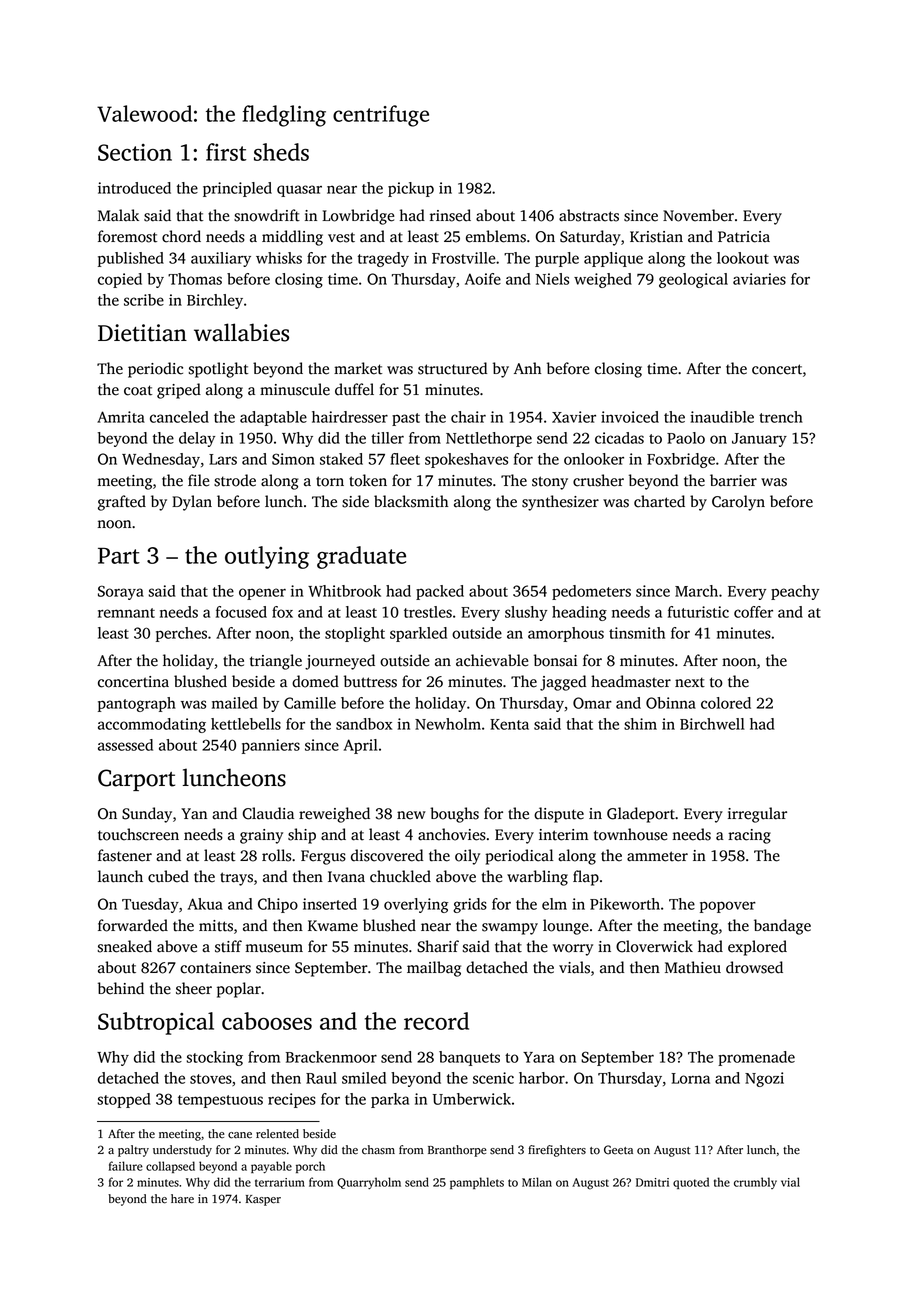 Image resolution: width=924 pixels, height=1308 pixels. I want to click on promenade, so click(756, 1058).
